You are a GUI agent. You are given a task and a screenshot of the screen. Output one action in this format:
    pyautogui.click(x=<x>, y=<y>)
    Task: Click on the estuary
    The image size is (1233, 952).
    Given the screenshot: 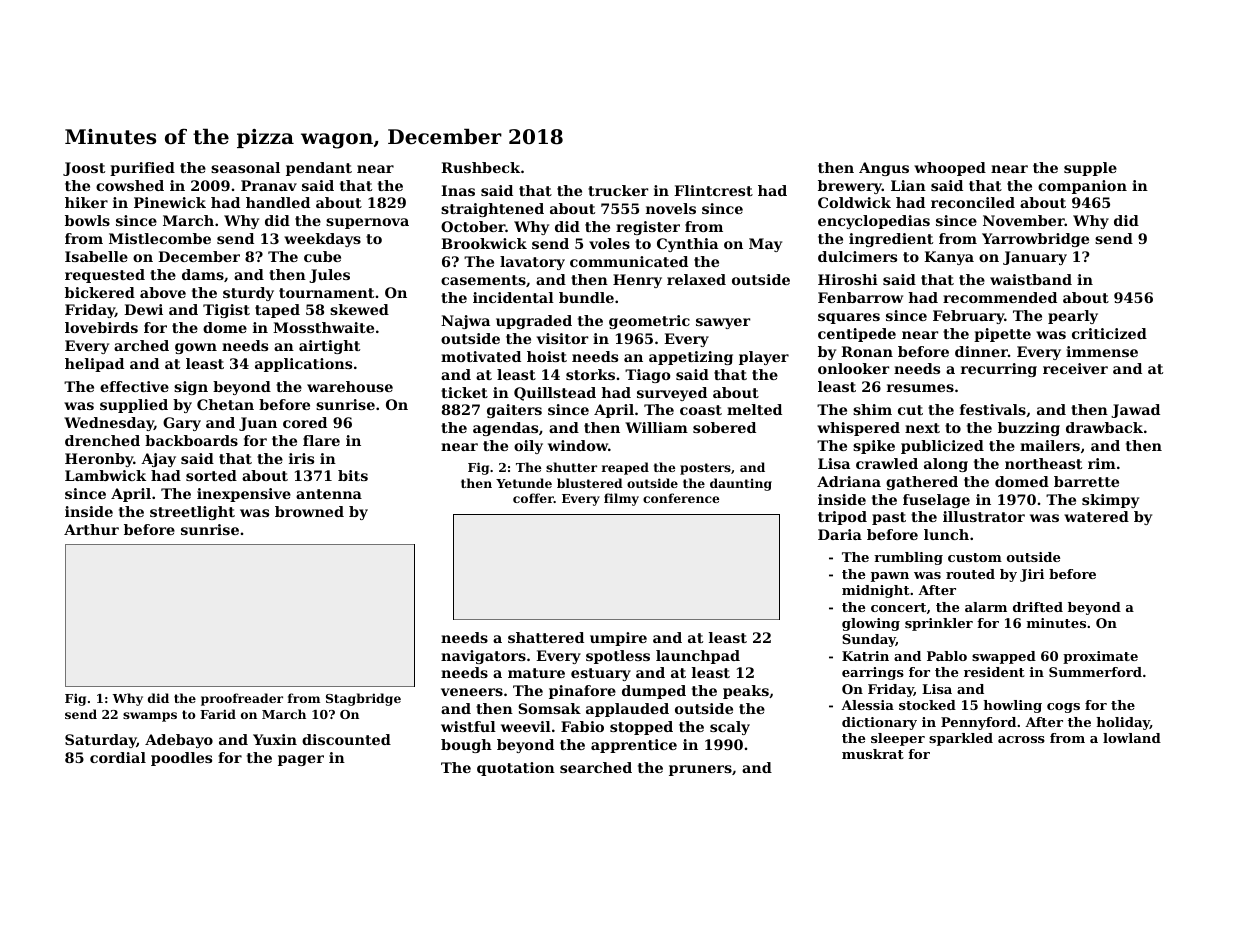 What is the action you would take?
    pyautogui.click(x=601, y=674)
